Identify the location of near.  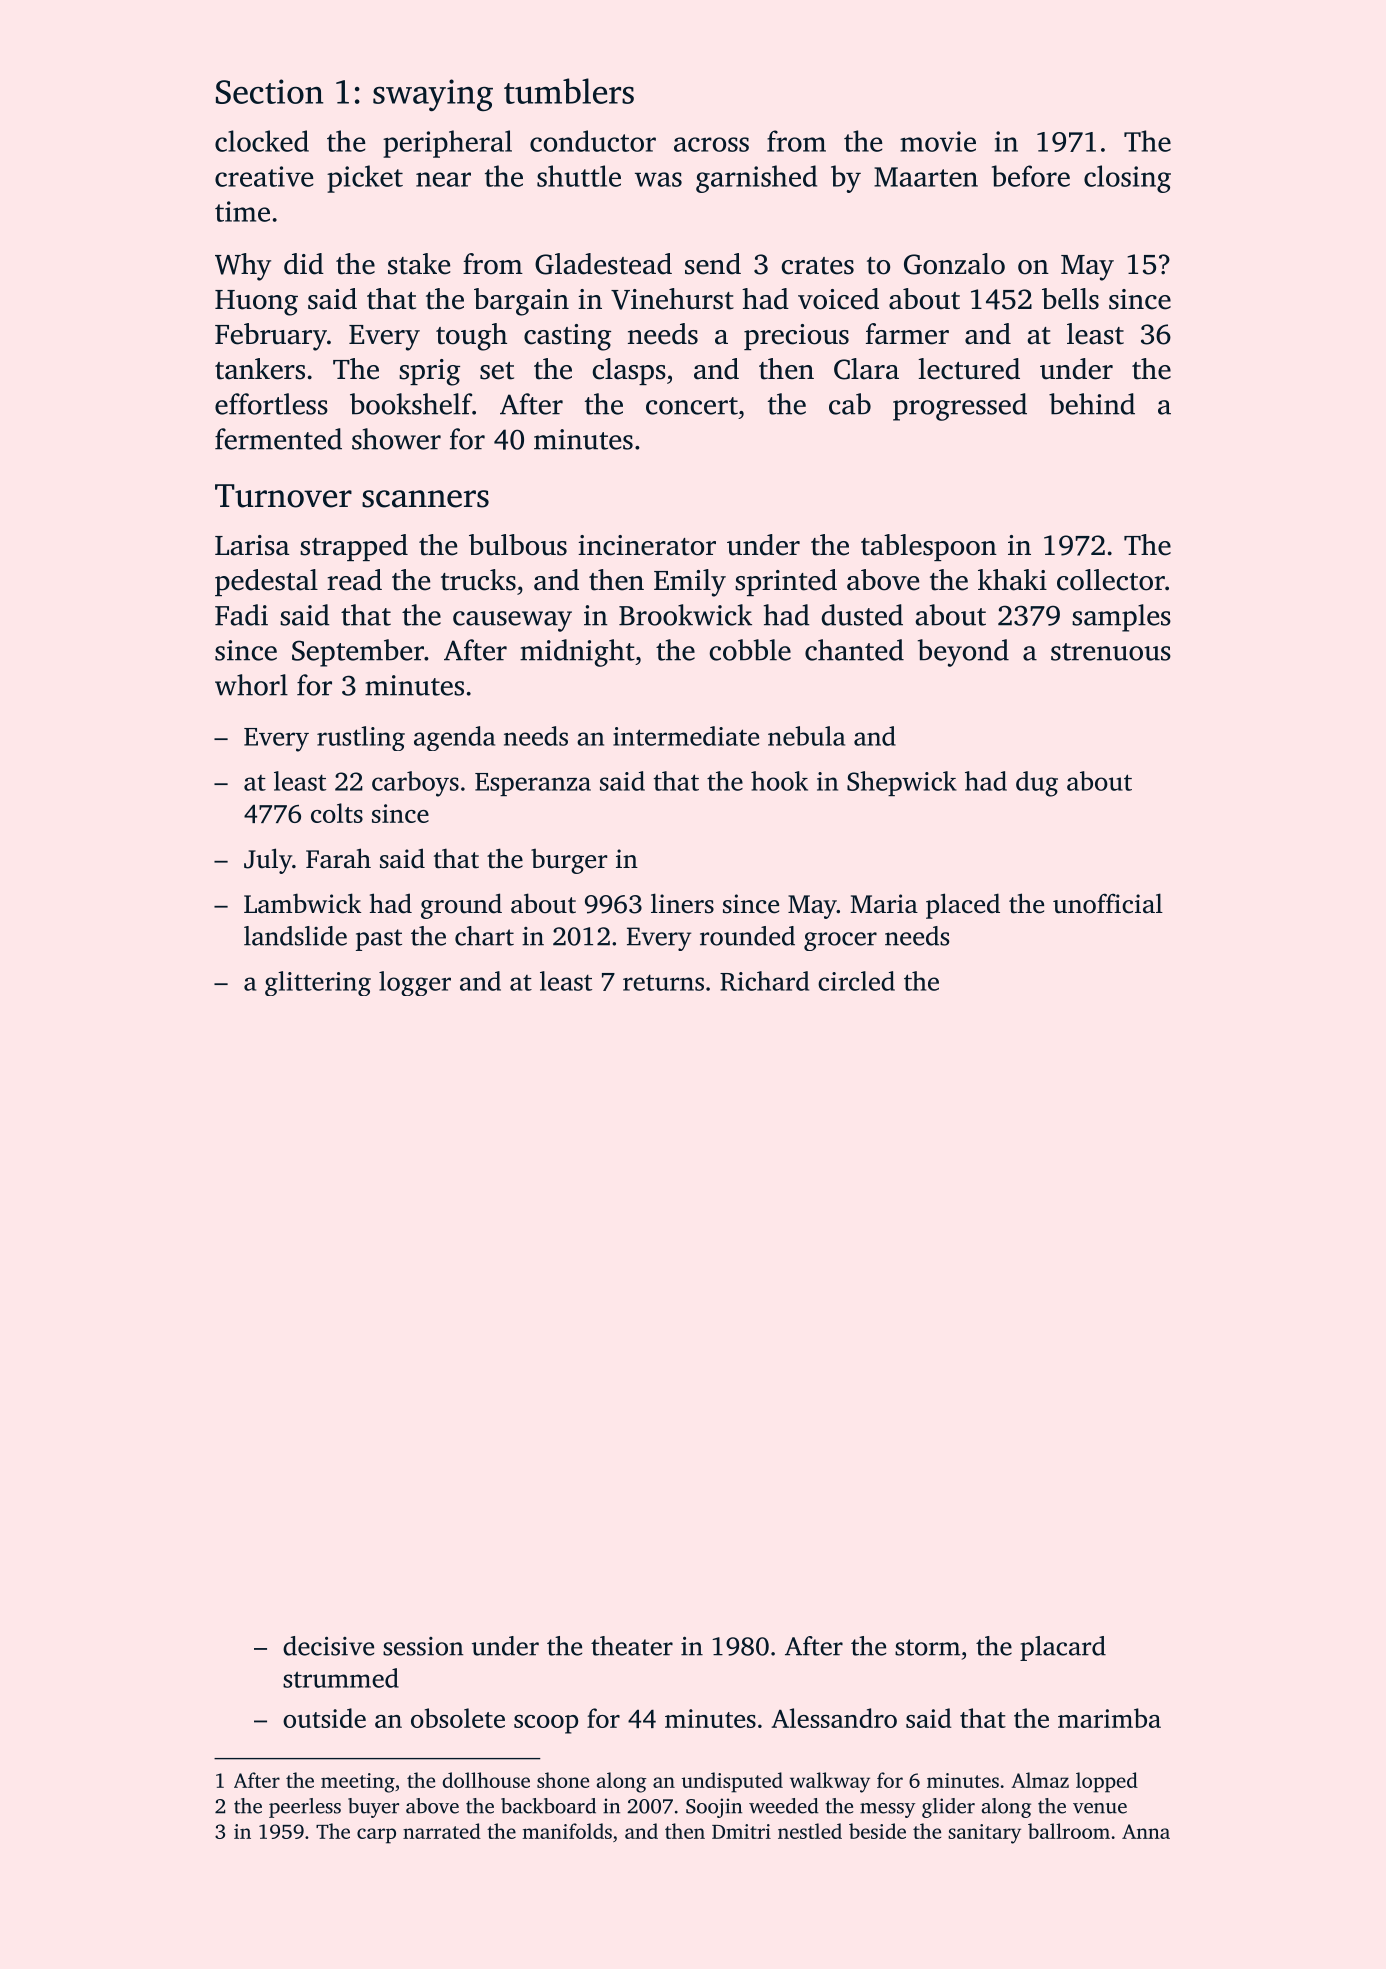
(443, 179).
